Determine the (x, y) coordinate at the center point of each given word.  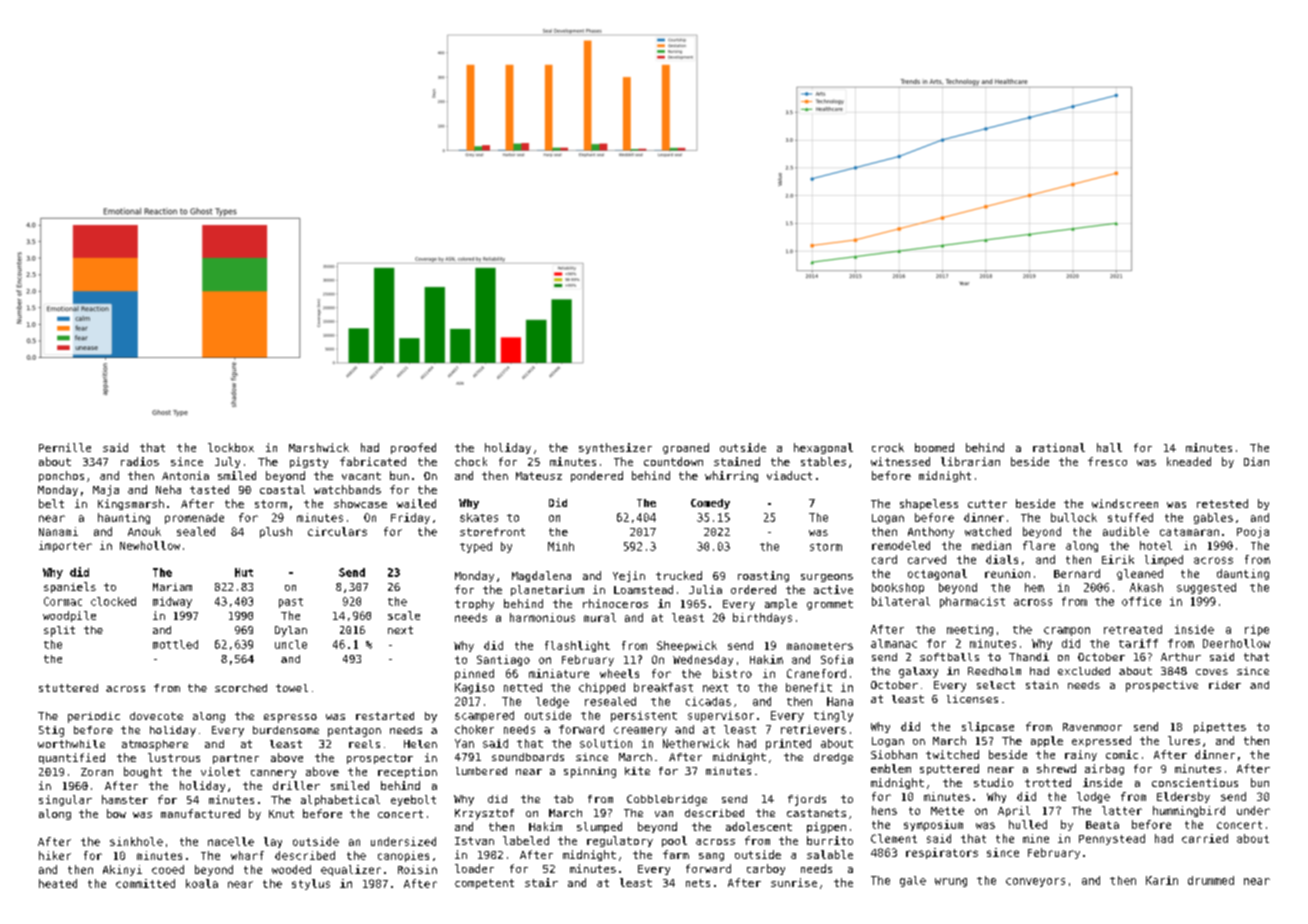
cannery (273, 774)
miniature (559, 673)
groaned (686, 448)
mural (600, 617)
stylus (311, 884)
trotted (1048, 782)
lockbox (231, 447)
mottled (175, 644)
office (1141, 601)
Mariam (172, 587)
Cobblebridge (667, 800)
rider (1225, 685)
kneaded (1189, 461)
